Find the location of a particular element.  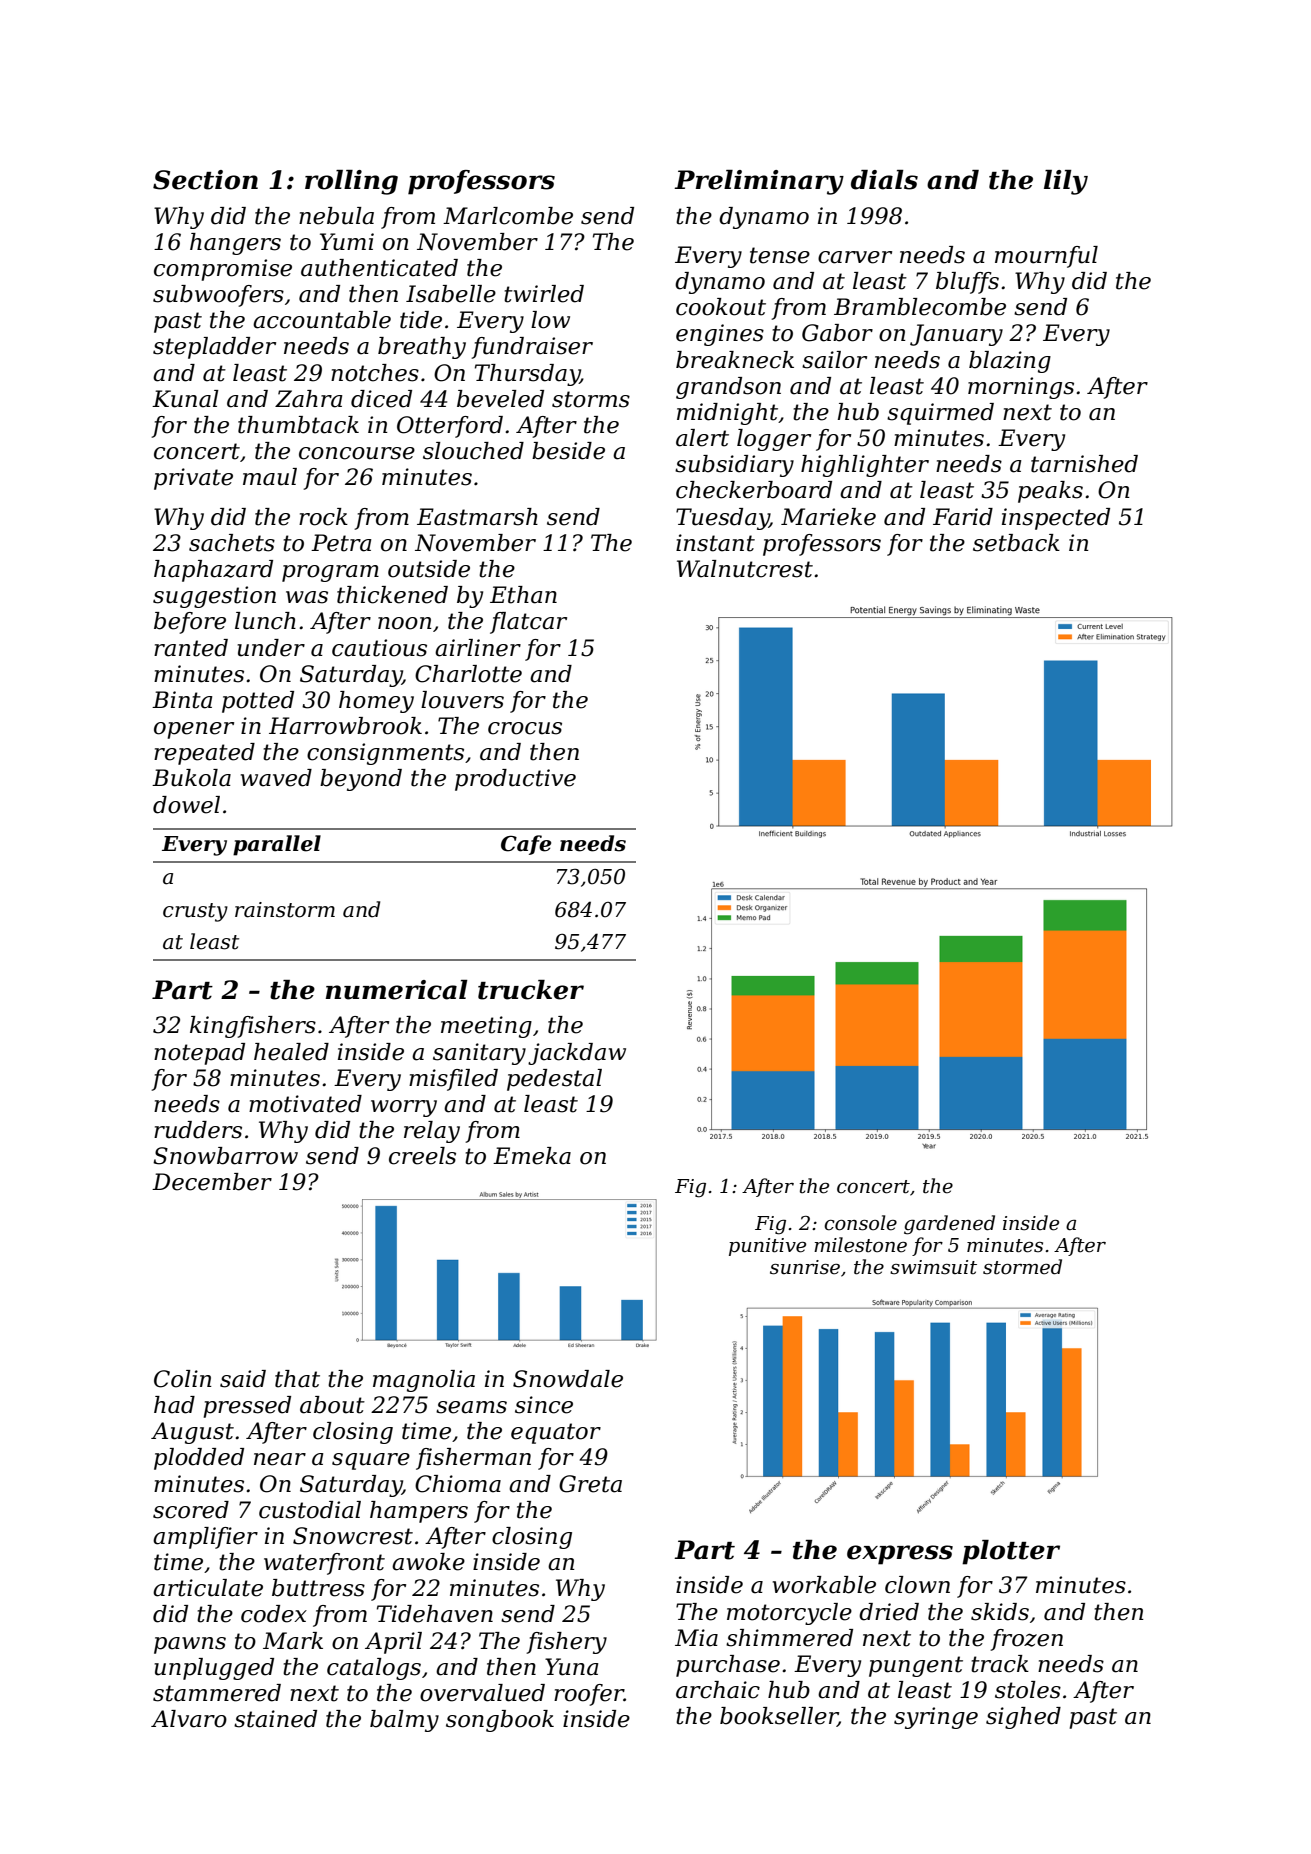

rainstorm is located at coordinates (285, 910).
